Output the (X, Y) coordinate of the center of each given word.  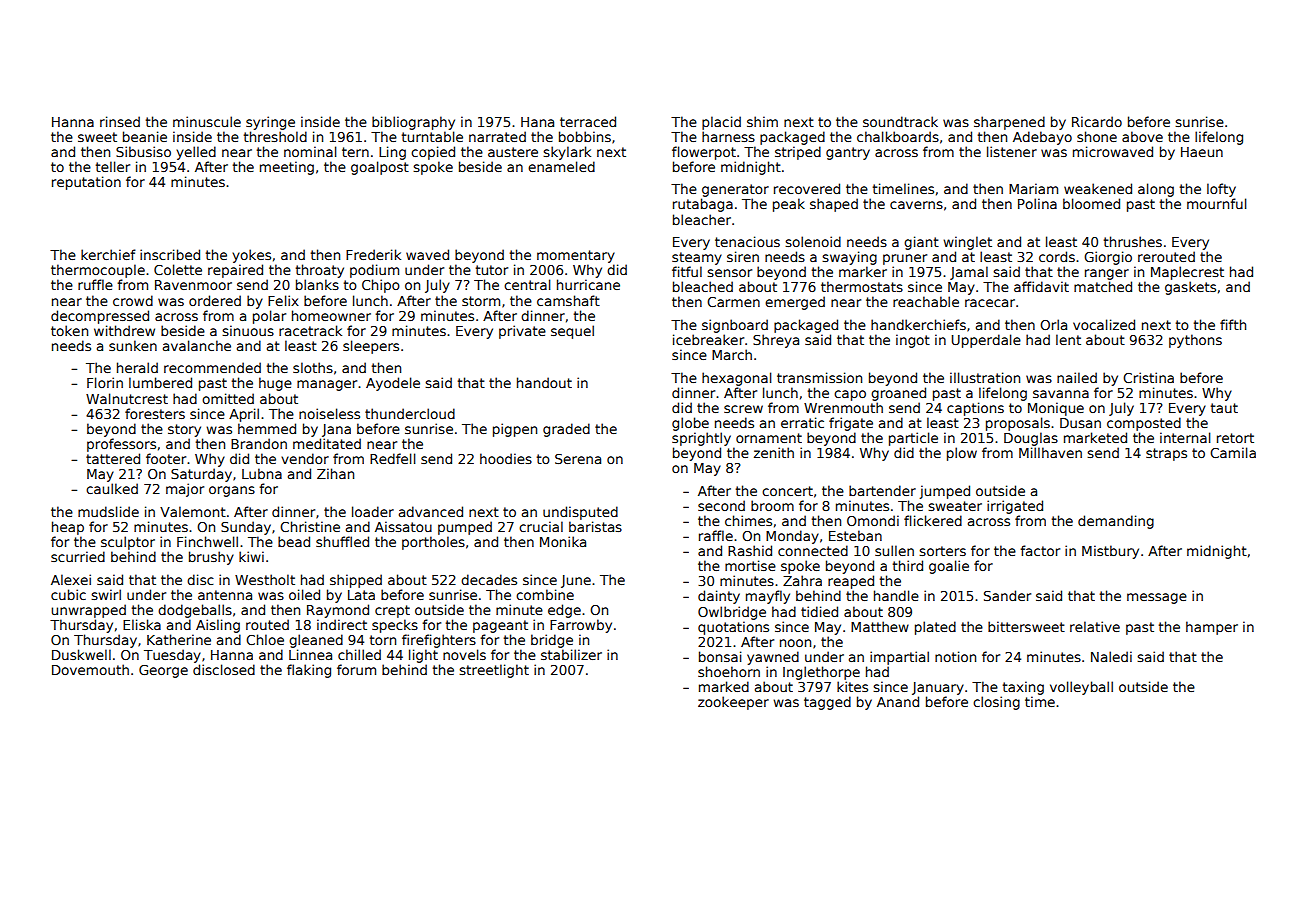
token (69, 330)
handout (544, 382)
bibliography (413, 123)
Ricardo (1097, 121)
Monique (1056, 409)
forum (356, 669)
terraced (588, 121)
